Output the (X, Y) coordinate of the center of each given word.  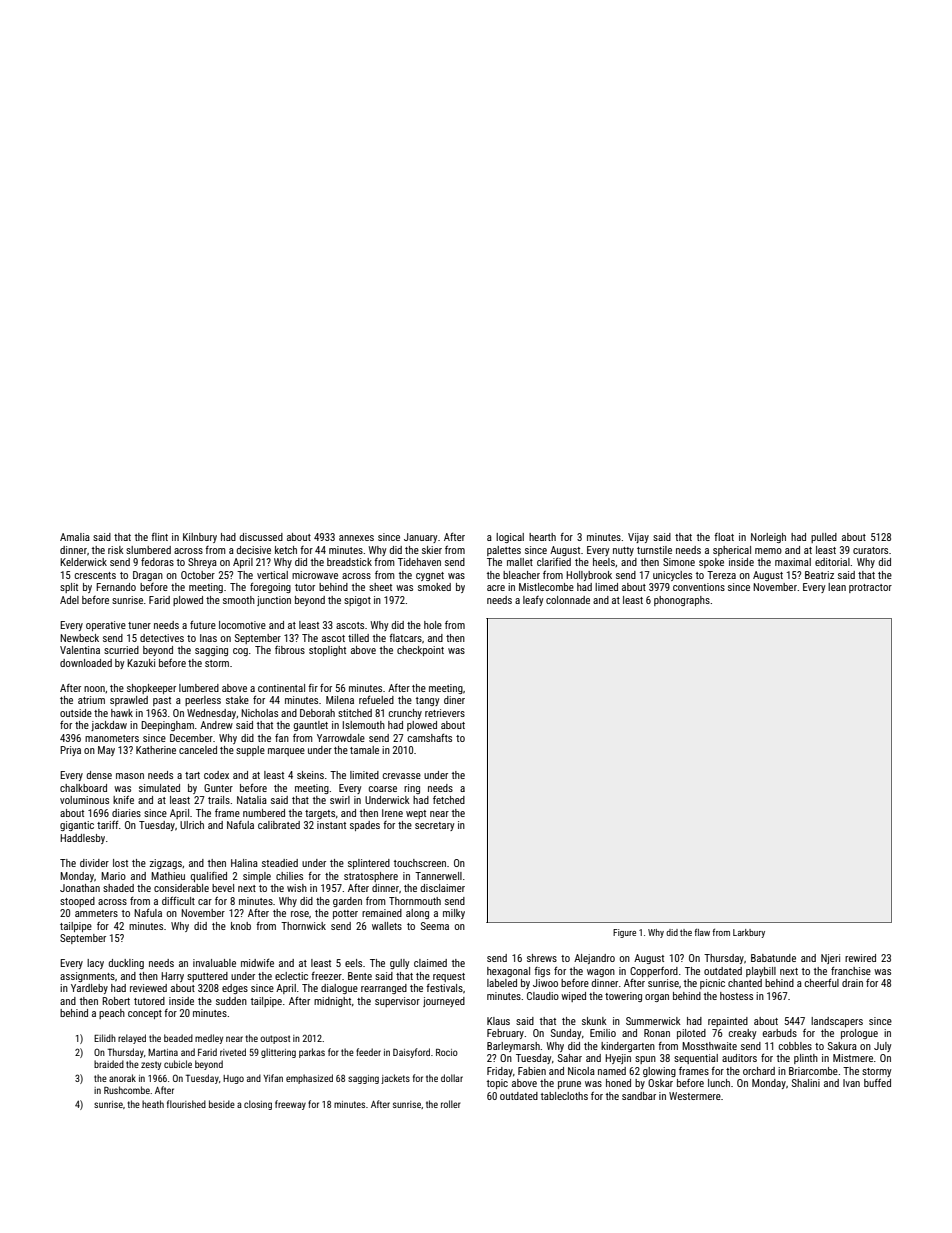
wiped (573, 997)
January (420, 538)
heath (153, 1104)
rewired (860, 958)
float (724, 537)
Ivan (851, 1083)
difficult (178, 900)
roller (451, 1104)
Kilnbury (200, 538)
